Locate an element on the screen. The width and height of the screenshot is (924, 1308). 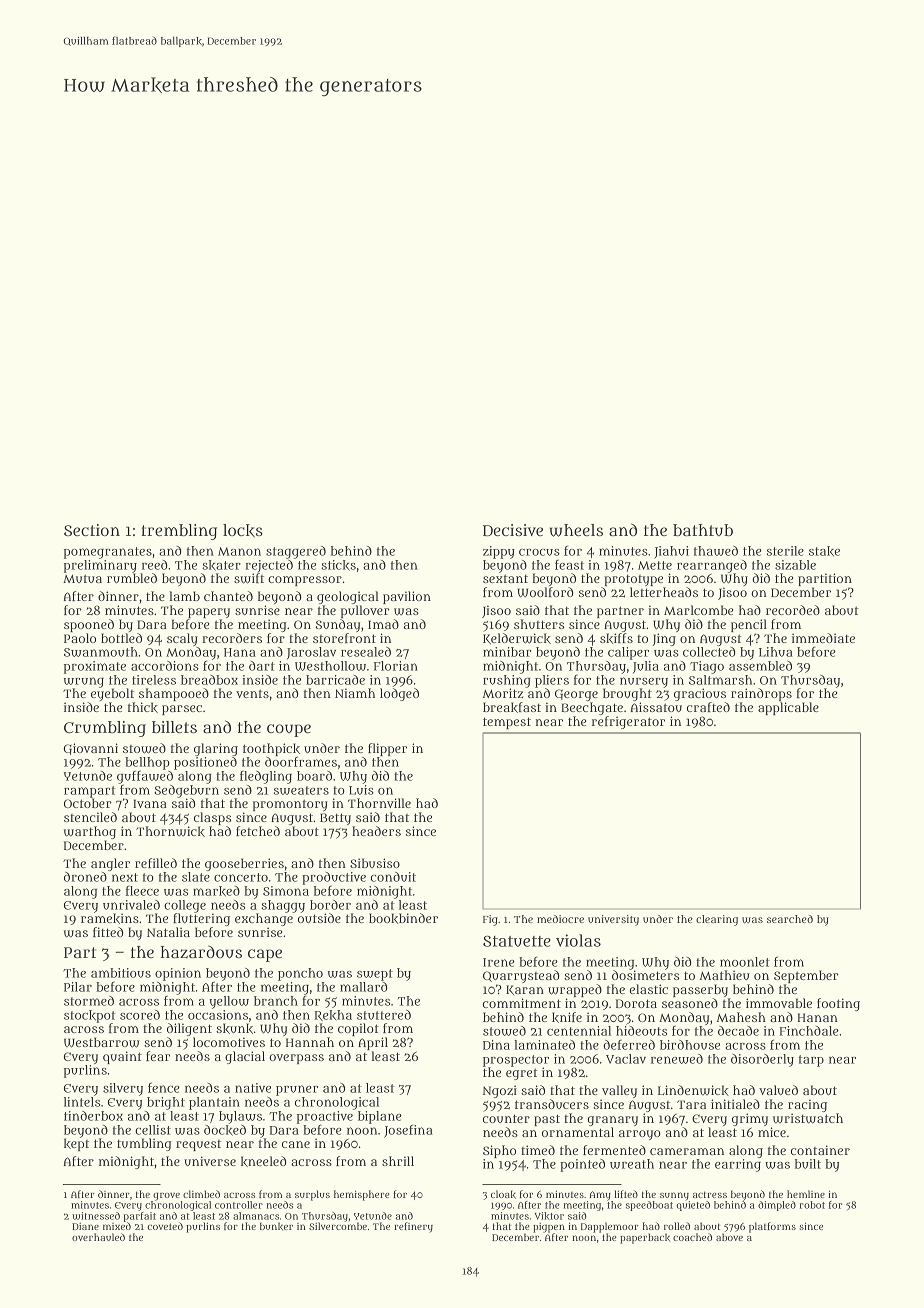
kneeled is located at coordinates (264, 1161).
